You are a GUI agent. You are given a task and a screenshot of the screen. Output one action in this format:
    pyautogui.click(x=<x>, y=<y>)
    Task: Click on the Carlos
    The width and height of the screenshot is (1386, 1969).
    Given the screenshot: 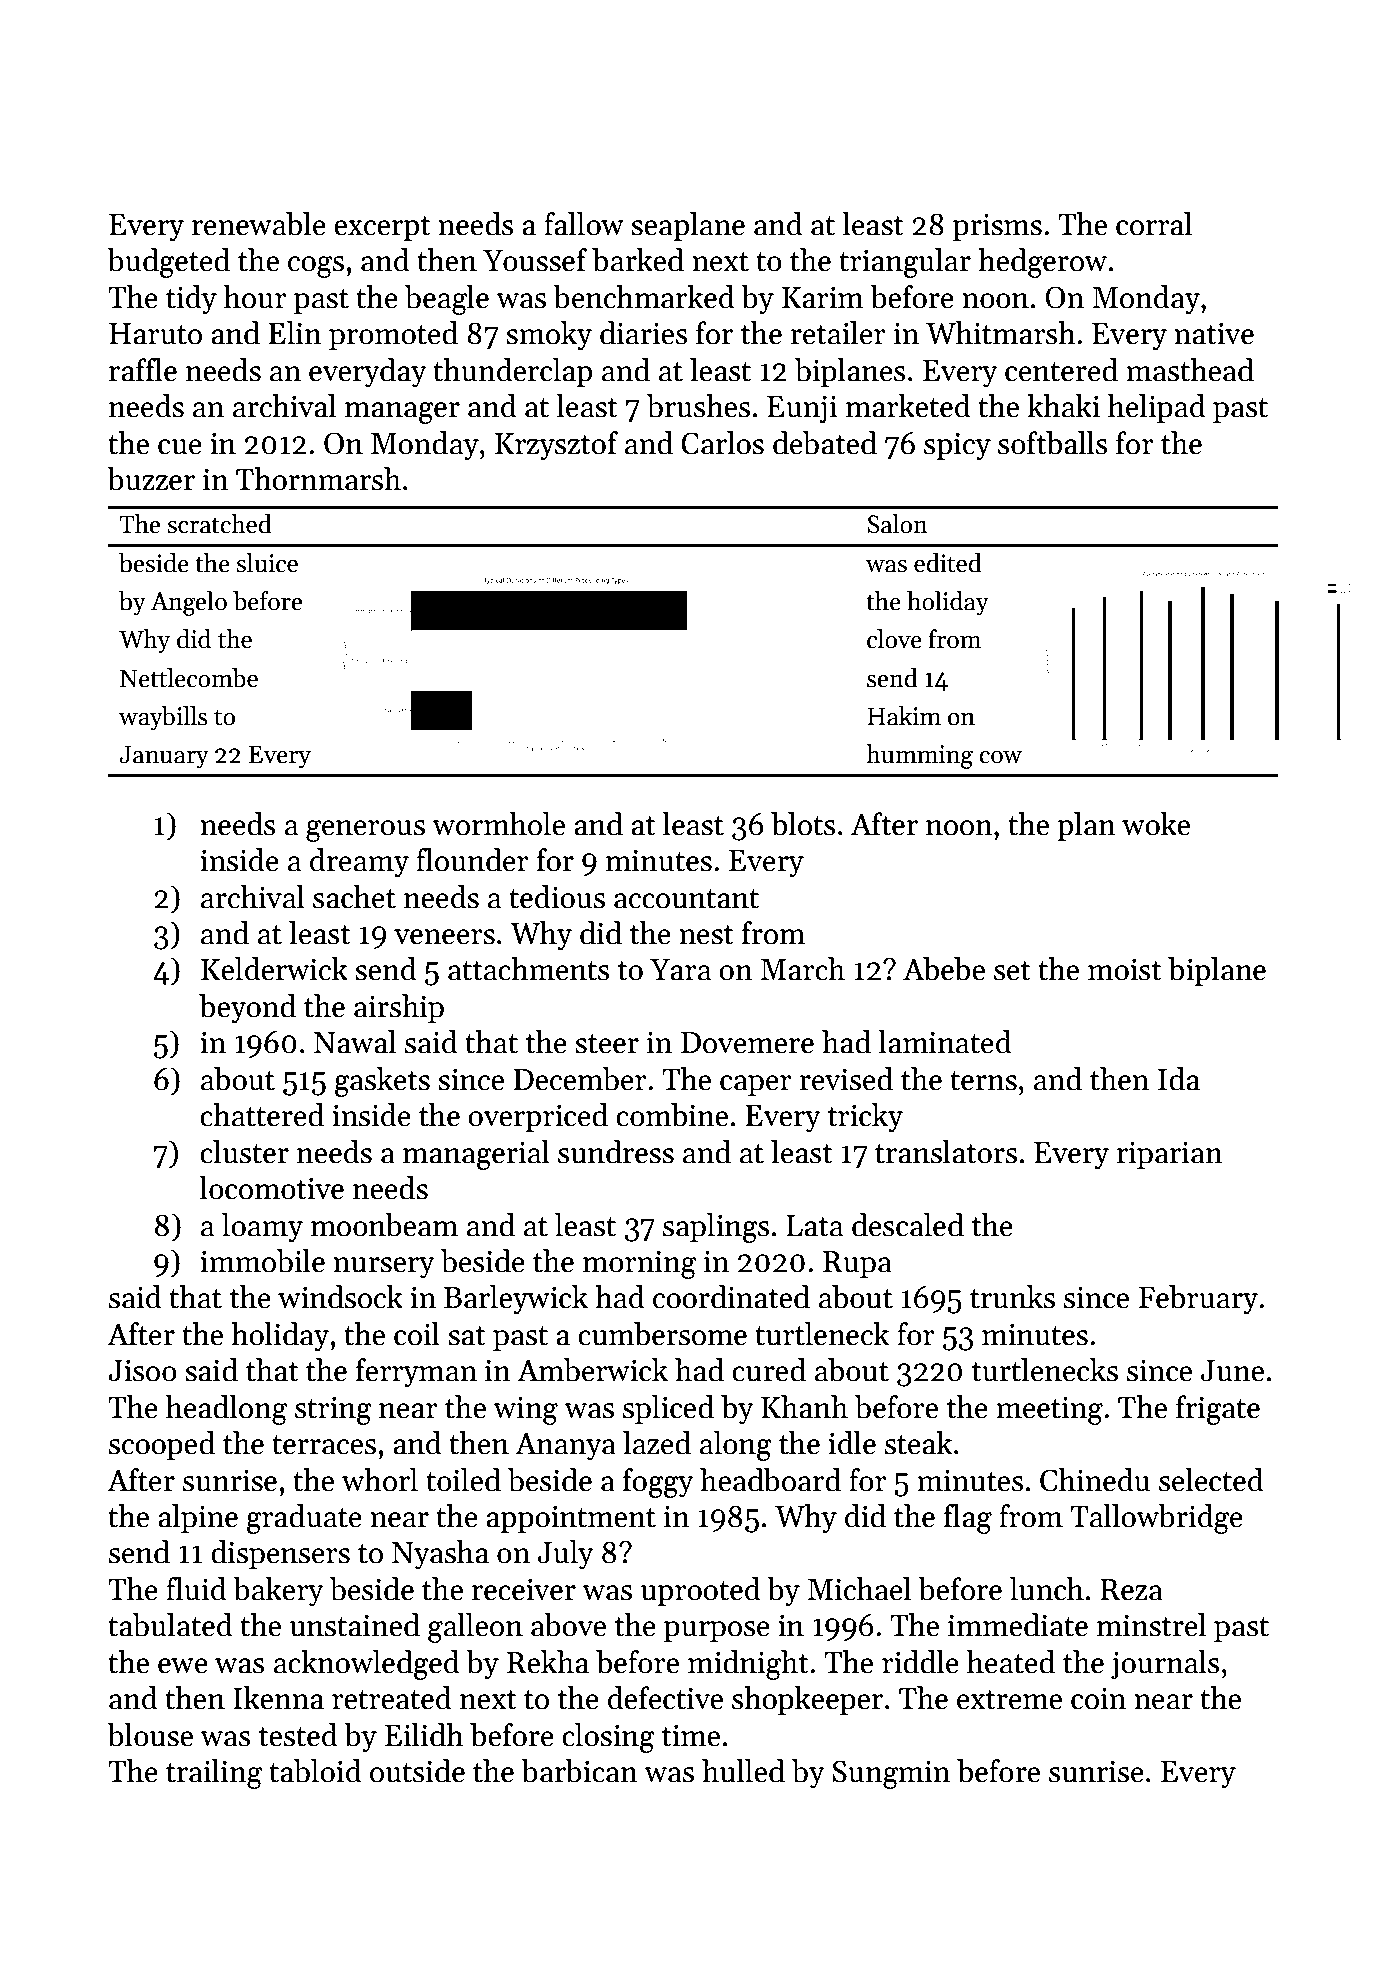 What is the action you would take?
    pyautogui.click(x=722, y=443)
